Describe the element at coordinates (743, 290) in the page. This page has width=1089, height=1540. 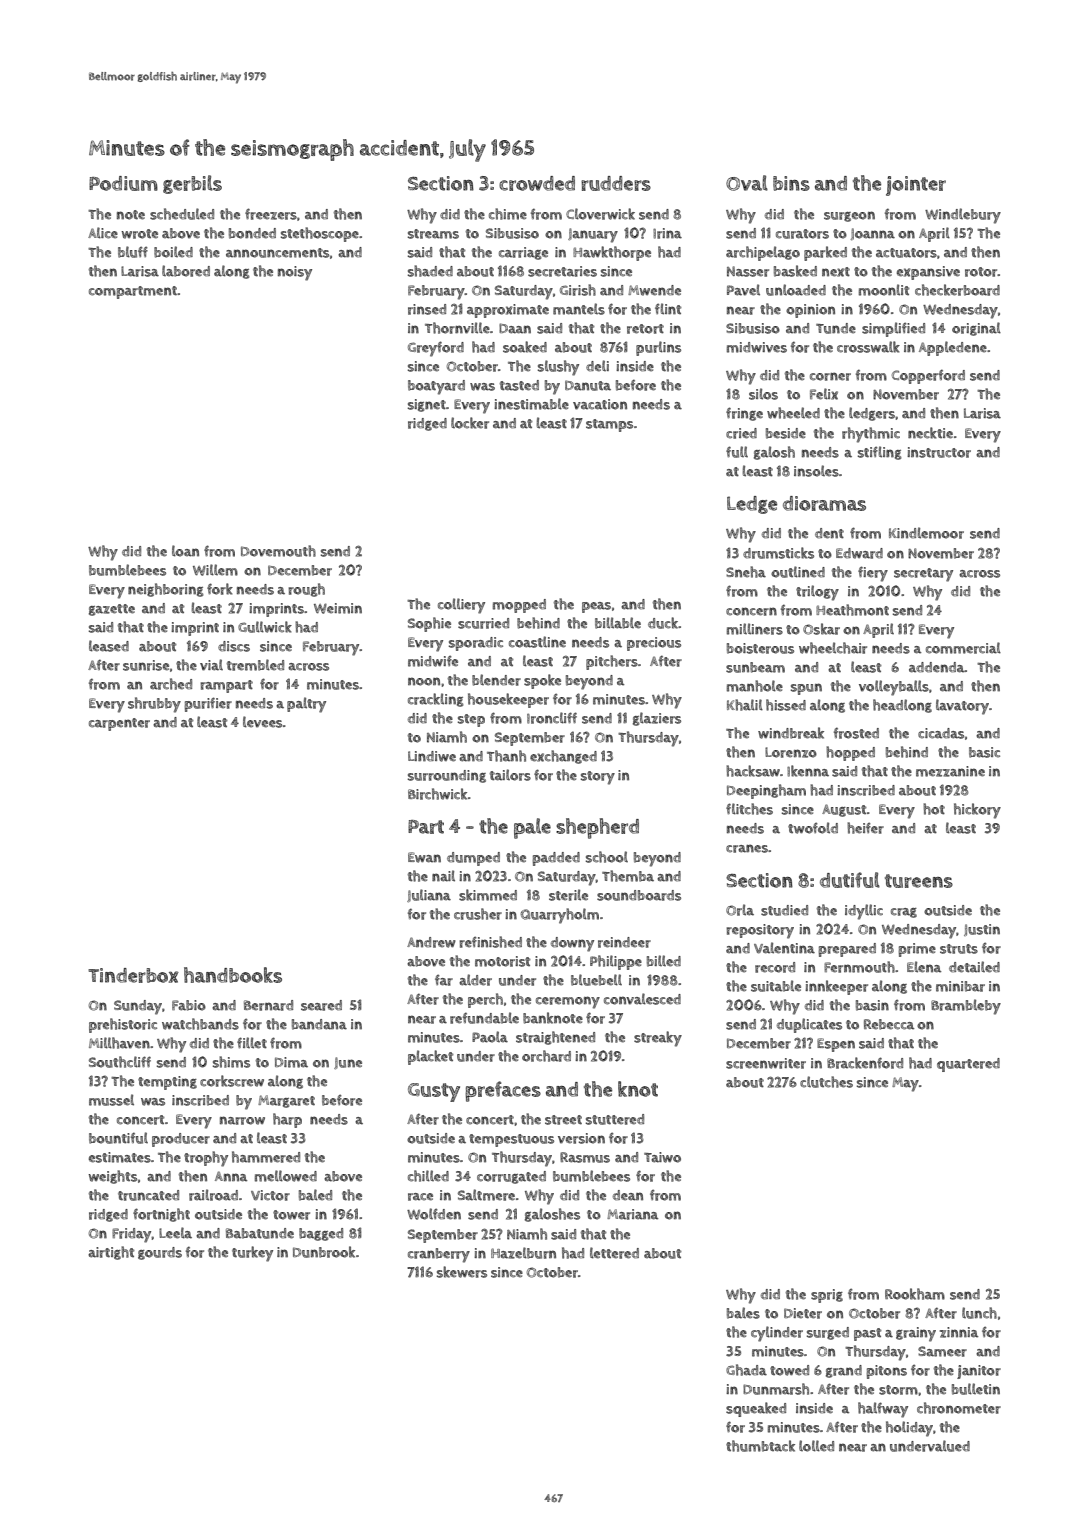
I see `Pavel` at that location.
